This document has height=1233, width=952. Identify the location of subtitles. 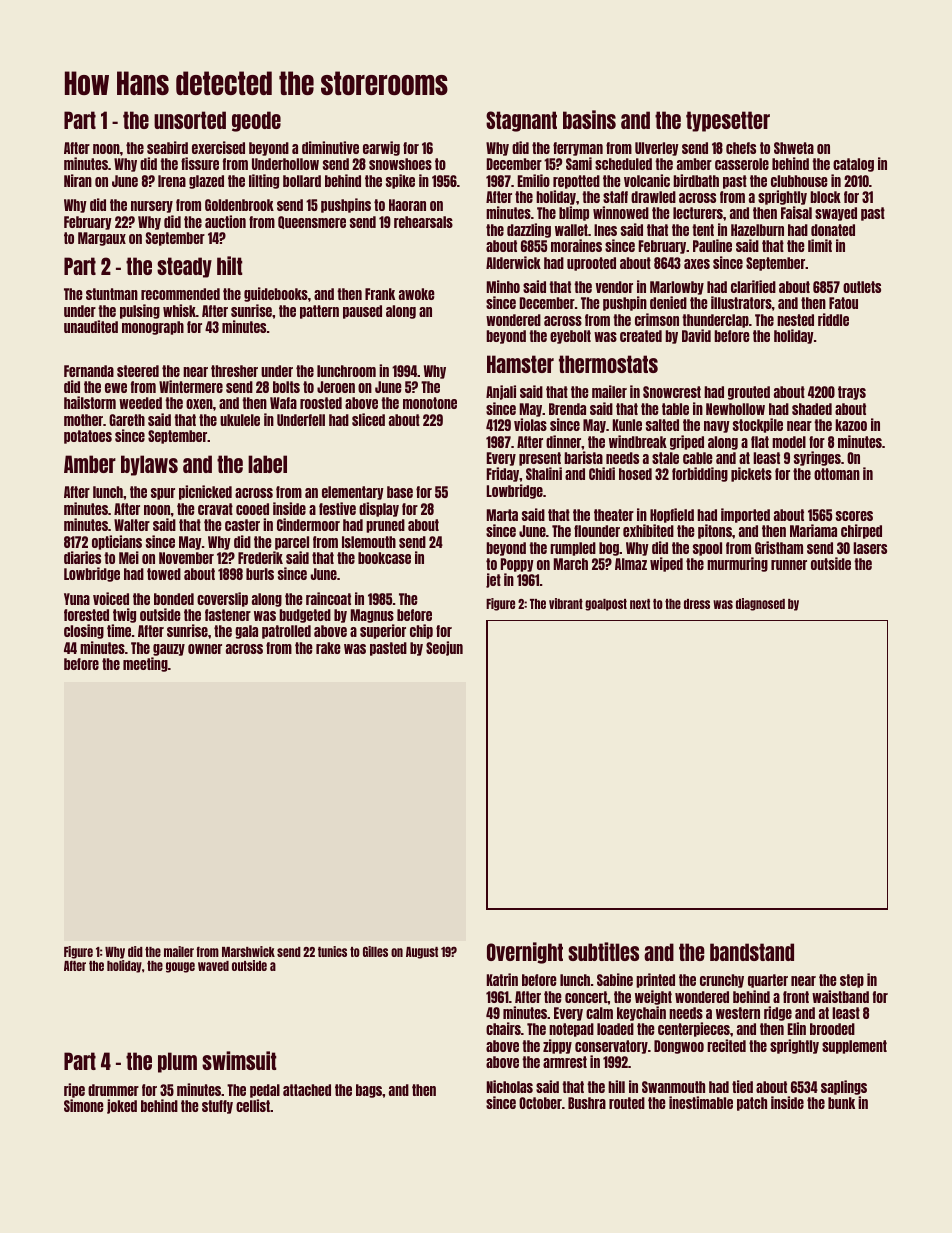
(603, 951).
